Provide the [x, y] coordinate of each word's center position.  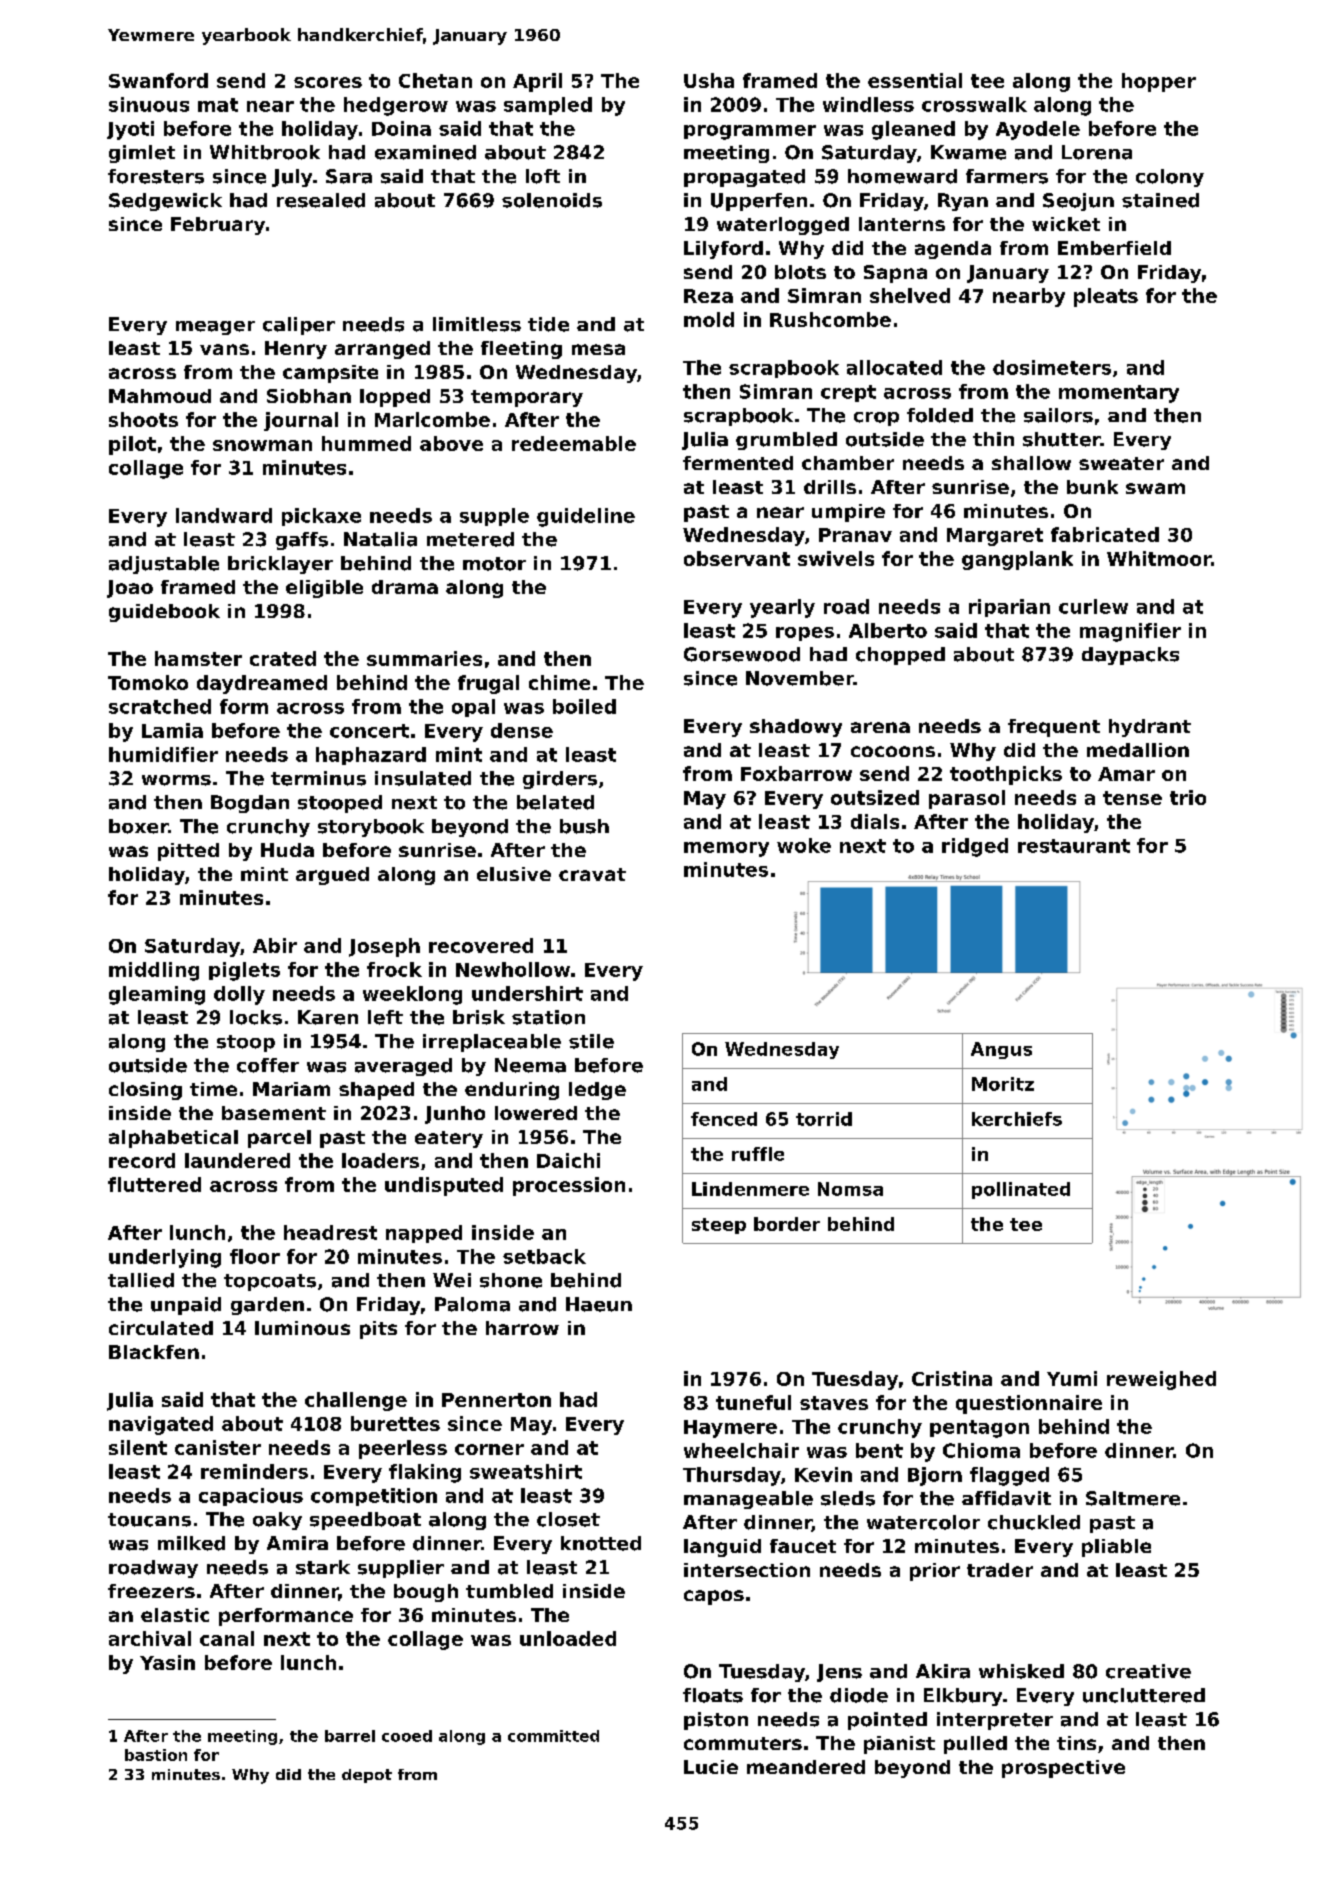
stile [591, 1041]
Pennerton [496, 1400]
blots [800, 272]
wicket [1066, 224]
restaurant [1074, 846]
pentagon [979, 1429]
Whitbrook [265, 152]
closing [145, 1091]
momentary [1119, 394]
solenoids [552, 200]
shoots [143, 419]
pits [378, 1330]
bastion [156, 1755]
